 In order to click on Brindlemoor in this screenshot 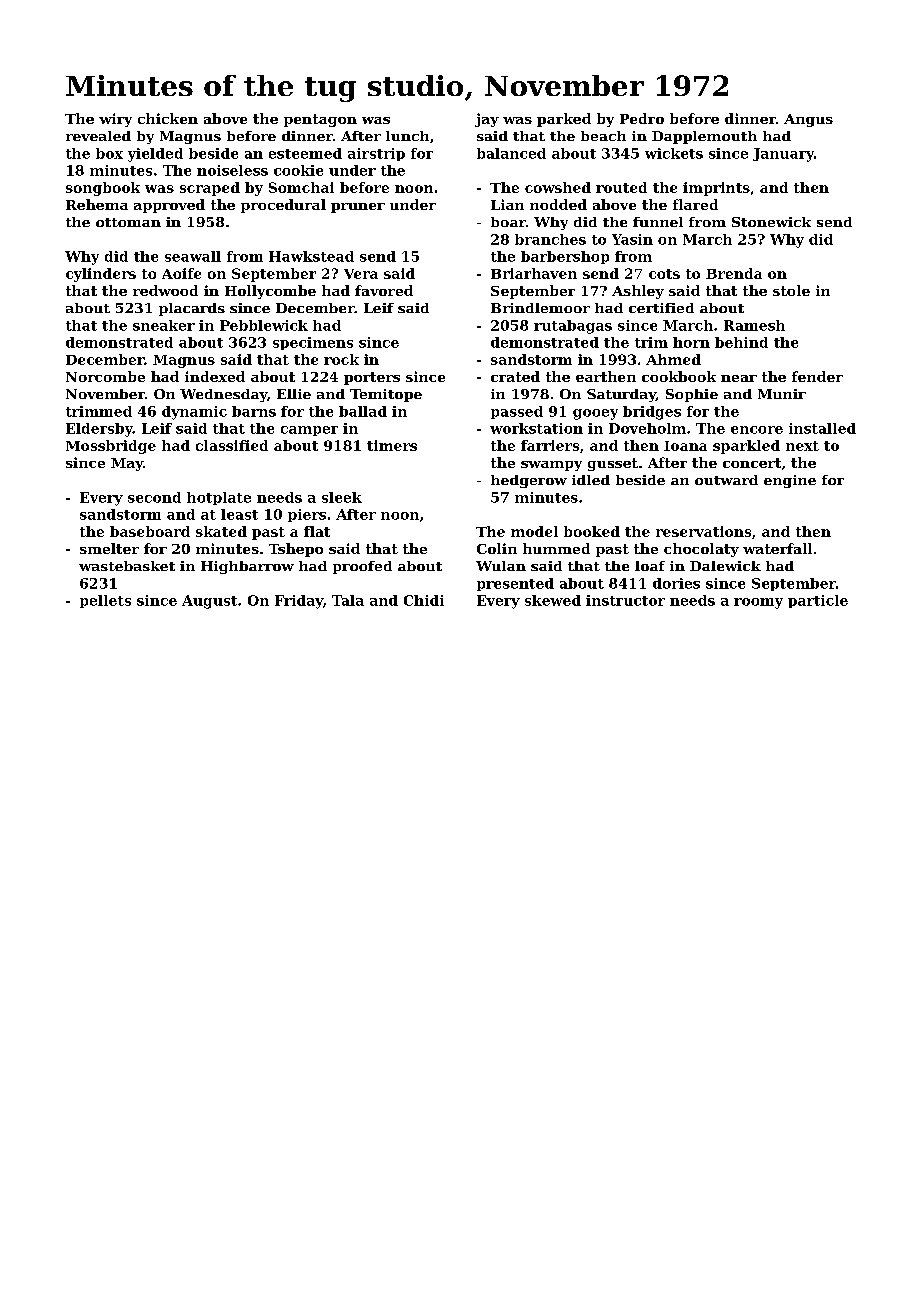, I will do `click(540, 308)`.
